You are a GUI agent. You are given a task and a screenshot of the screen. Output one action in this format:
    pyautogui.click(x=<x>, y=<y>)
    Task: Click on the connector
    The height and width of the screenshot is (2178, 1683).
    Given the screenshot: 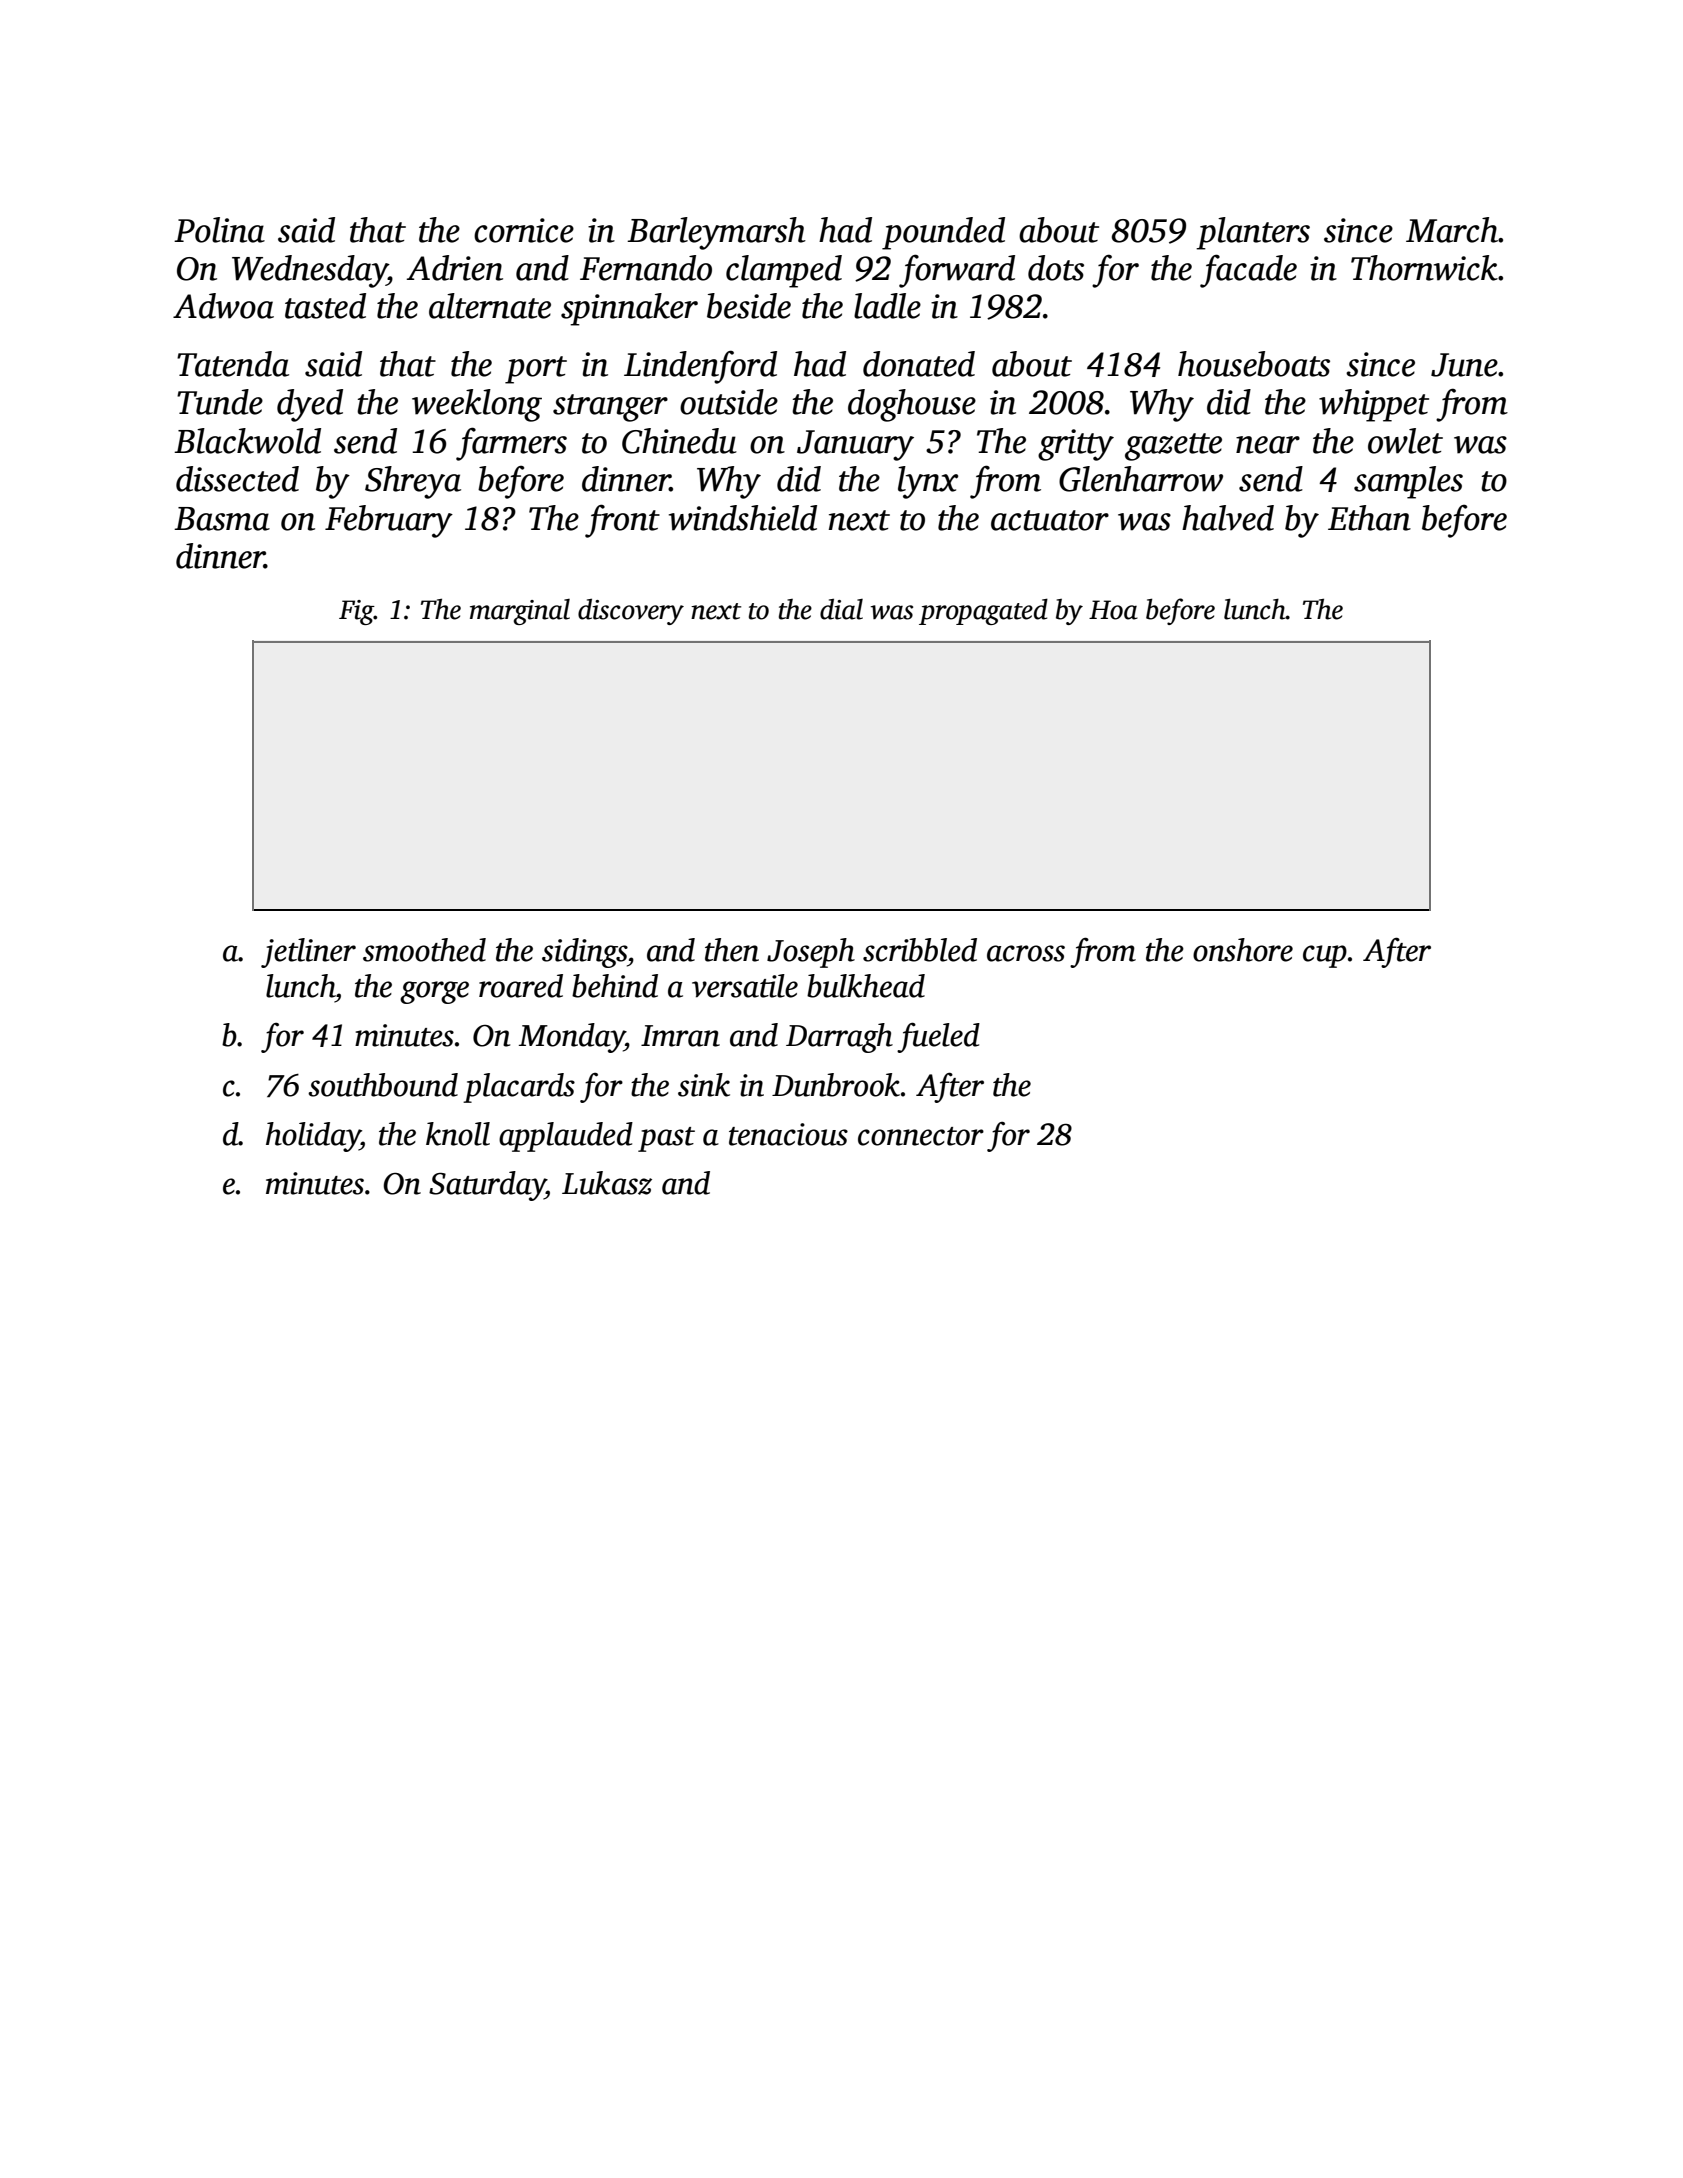 What is the action you would take?
    pyautogui.click(x=921, y=1136)
